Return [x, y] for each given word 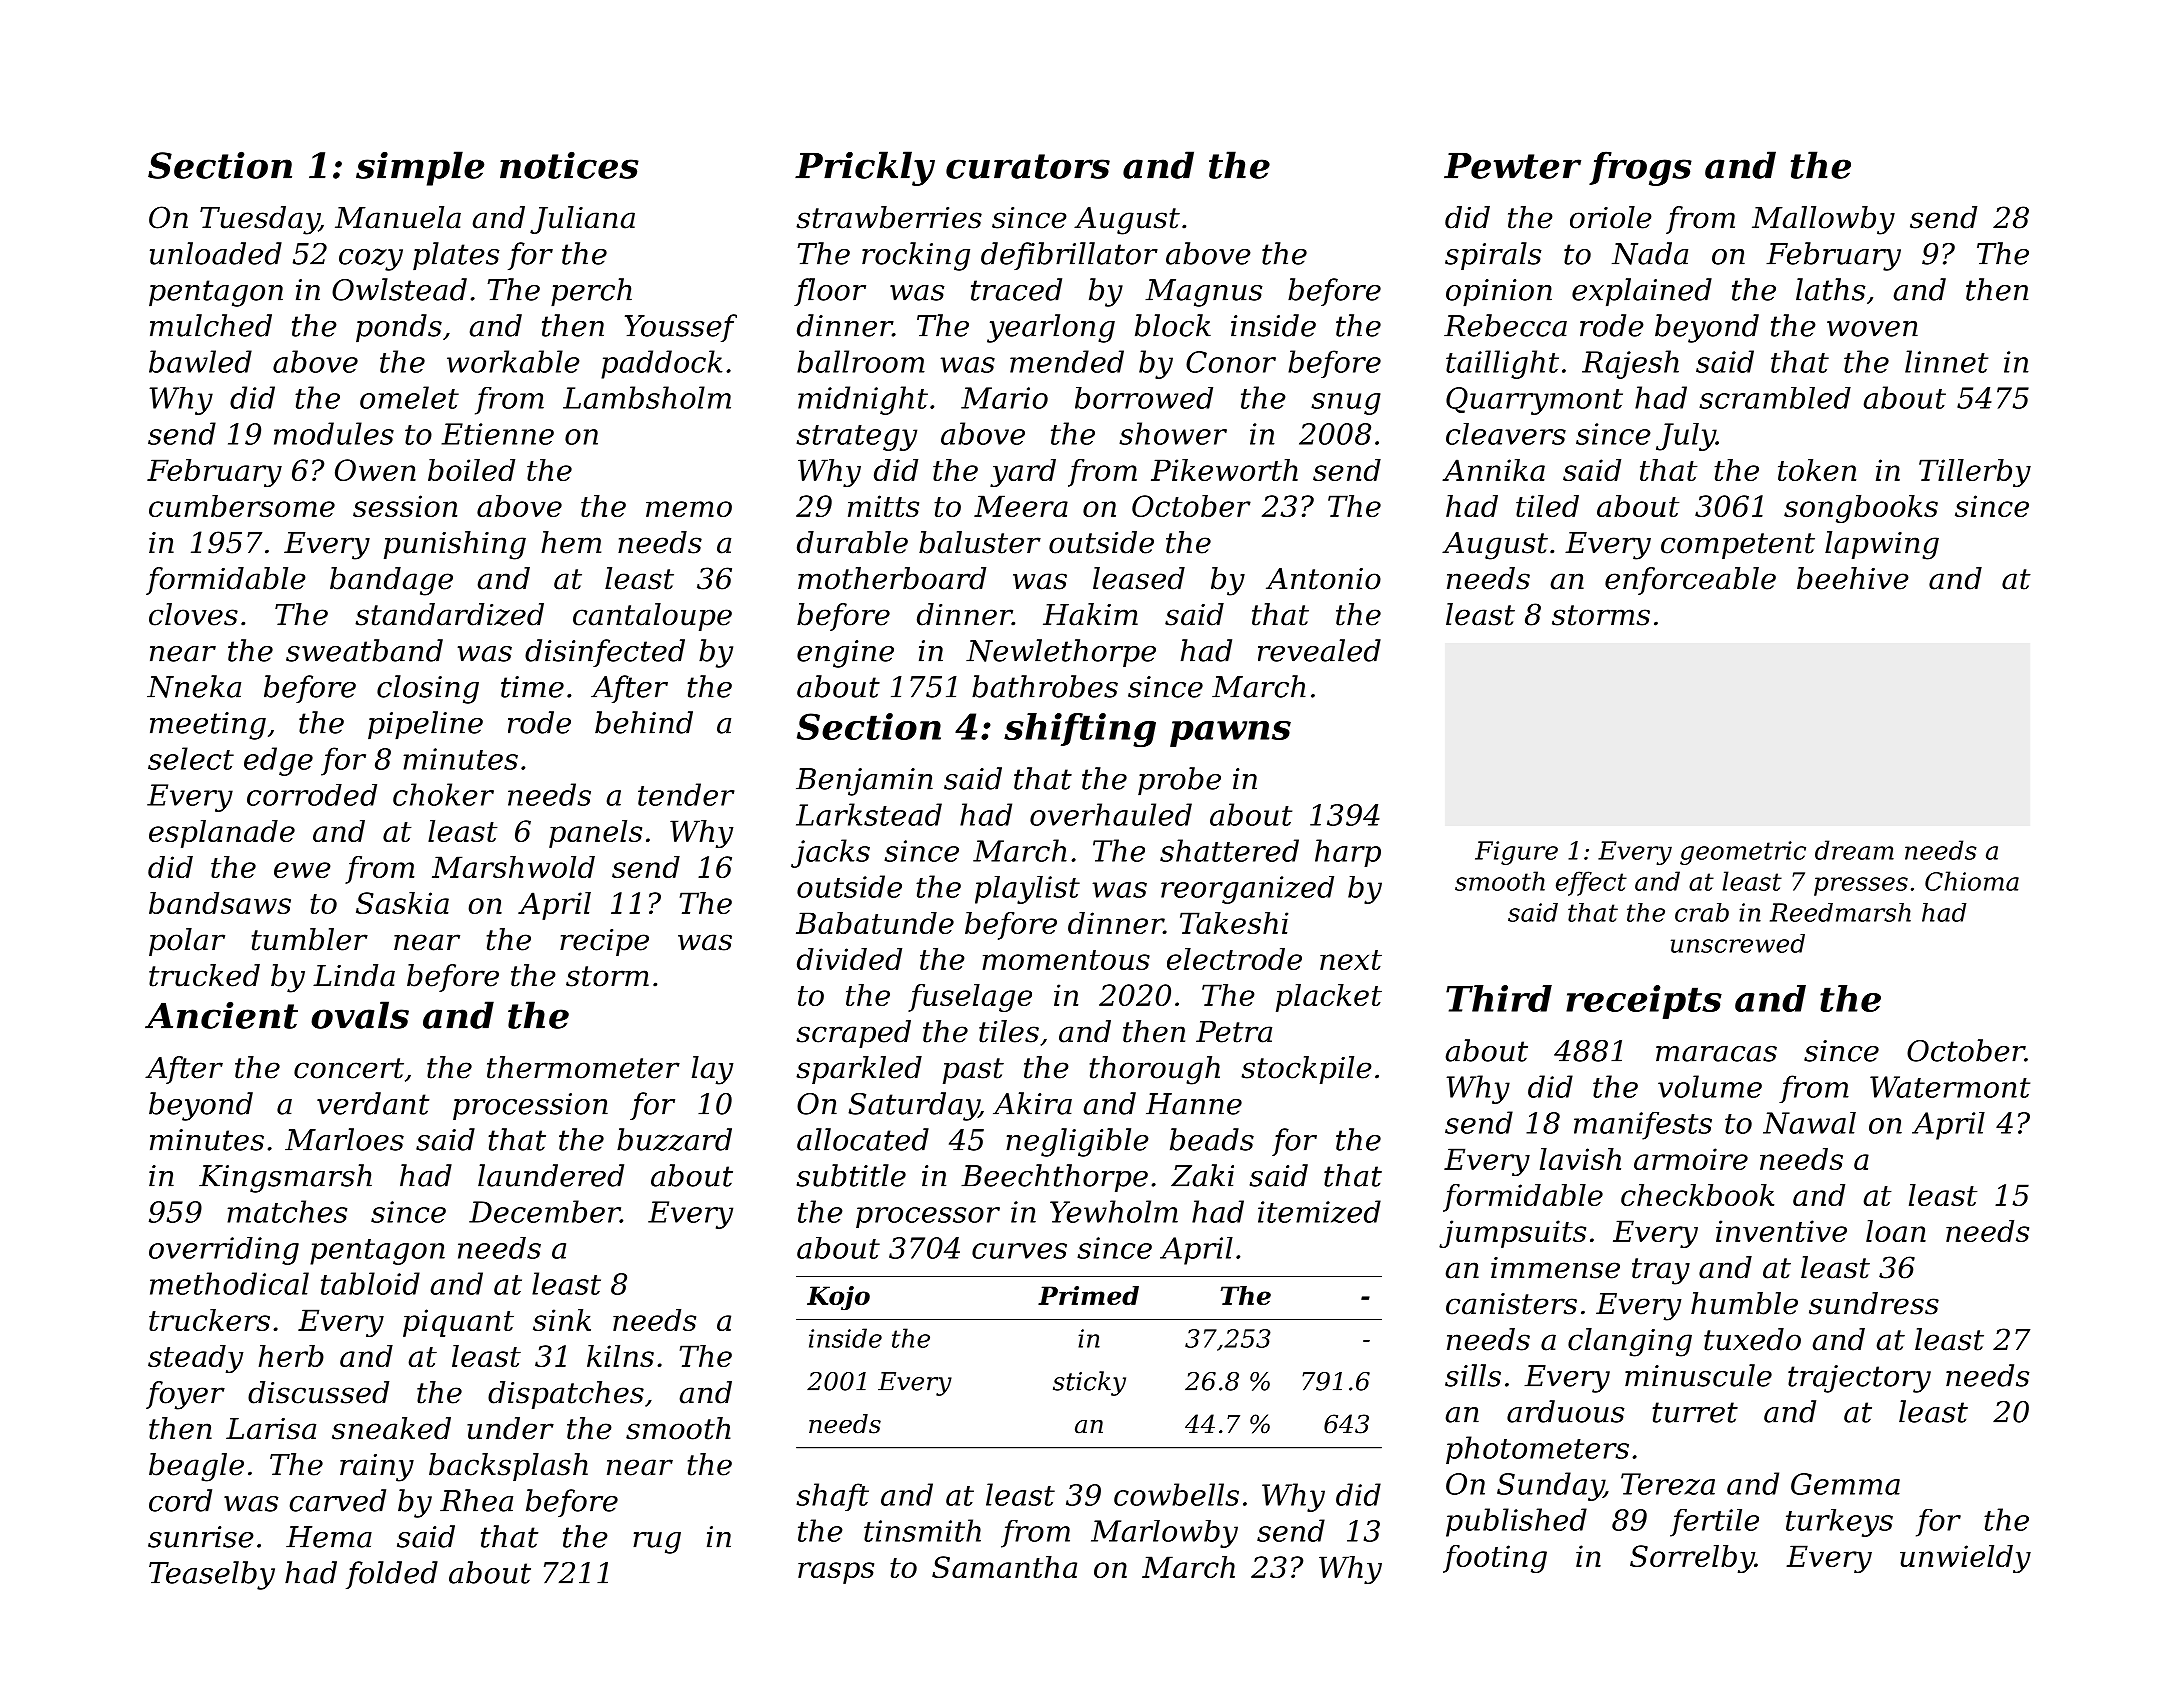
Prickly [865, 168]
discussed [318, 1392]
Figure [1516, 853]
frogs [1640, 168]
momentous [1066, 960]
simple [420, 168]
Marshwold [513, 867]
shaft [832, 1497]
